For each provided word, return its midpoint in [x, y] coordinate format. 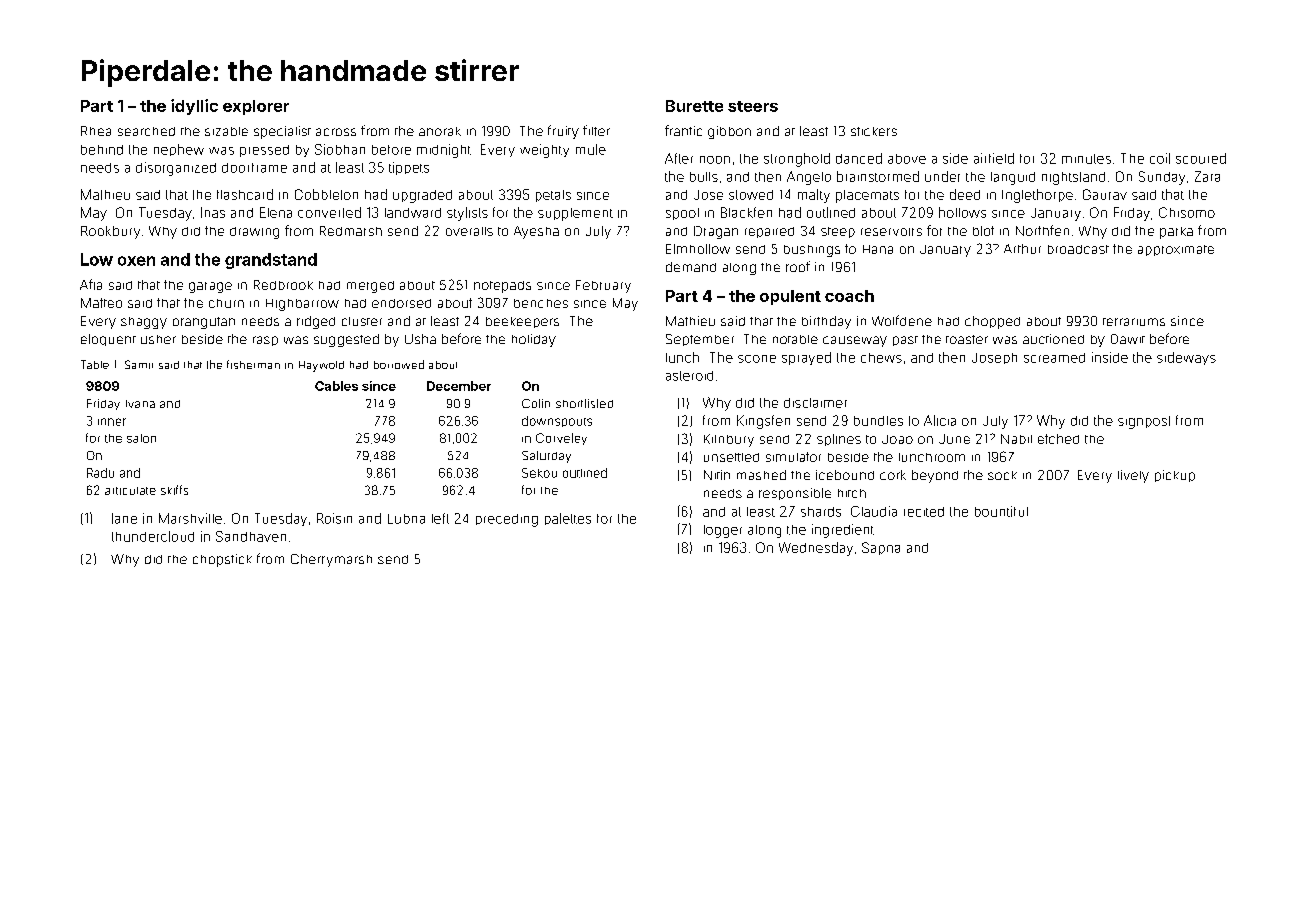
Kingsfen [763, 422]
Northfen [1042, 230]
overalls [469, 231]
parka [1176, 233]
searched [146, 131]
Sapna [881, 548]
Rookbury [110, 232]
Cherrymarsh [331, 560]
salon [141, 438]
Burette [694, 106]
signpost [1144, 422]
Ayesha [536, 232]
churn [226, 303]
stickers [874, 131]
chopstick [222, 560]
